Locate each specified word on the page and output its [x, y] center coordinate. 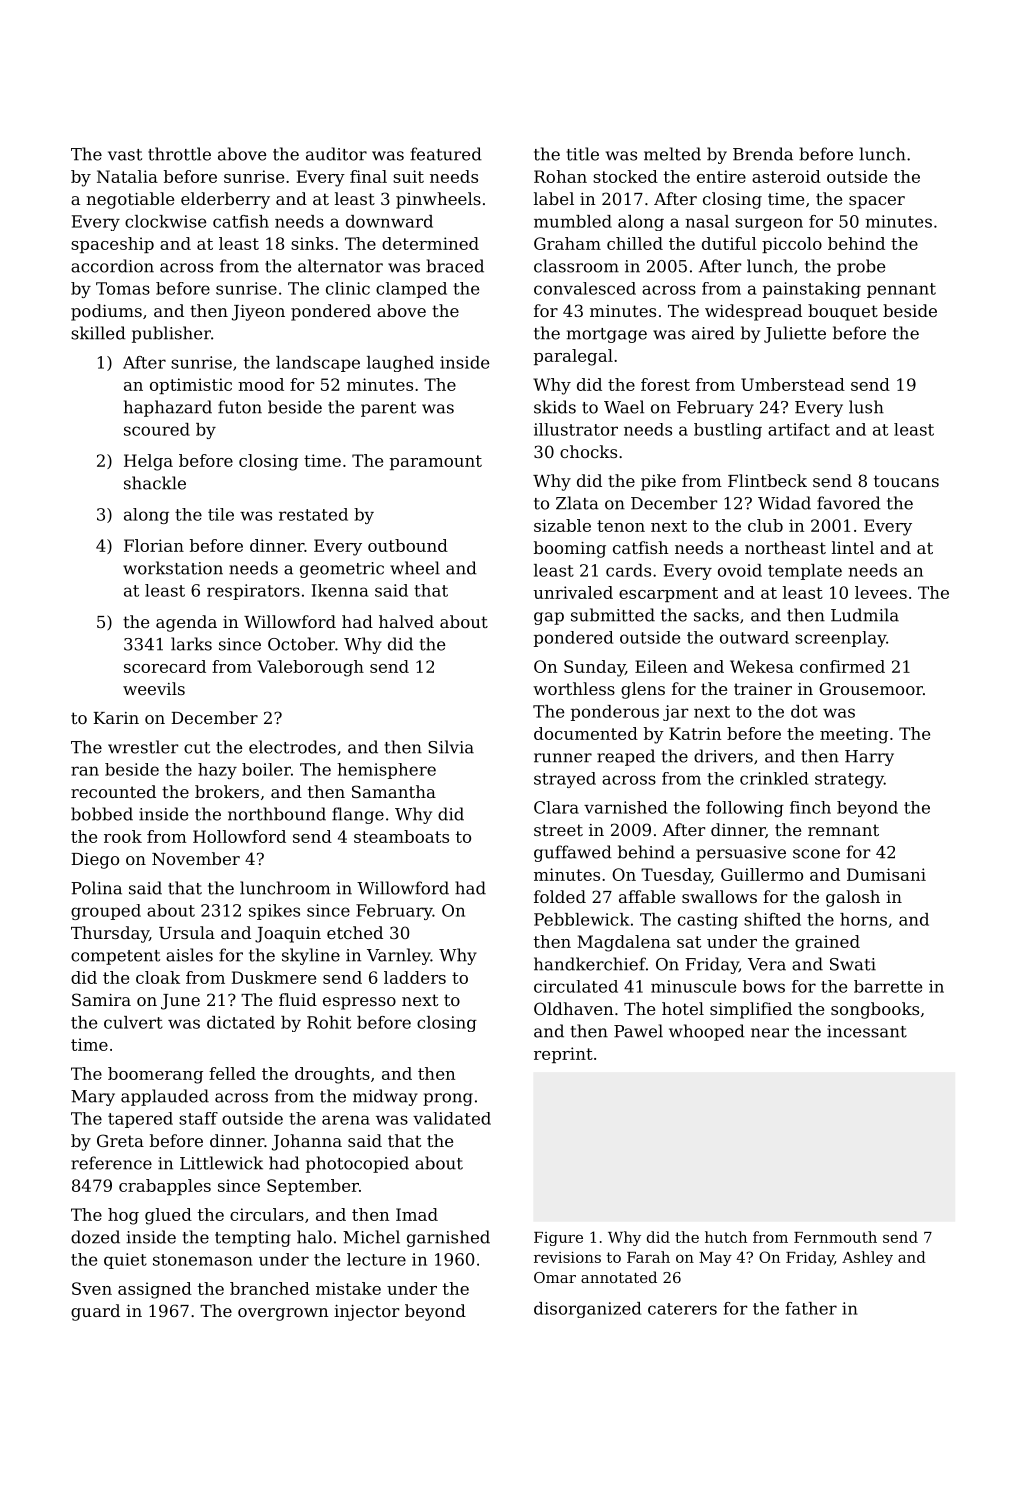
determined [430, 243]
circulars [267, 1214]
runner [563, 758]
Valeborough [310, 668]
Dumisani [886, 874]
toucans [906, 481]
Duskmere [274, 977]
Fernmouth [835, 1237]
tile [221, 514]
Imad [417, 1214]
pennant [901, 290]
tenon [621, 526]
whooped [707, 1032]
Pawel [638, 1031]
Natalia [127, 176]
